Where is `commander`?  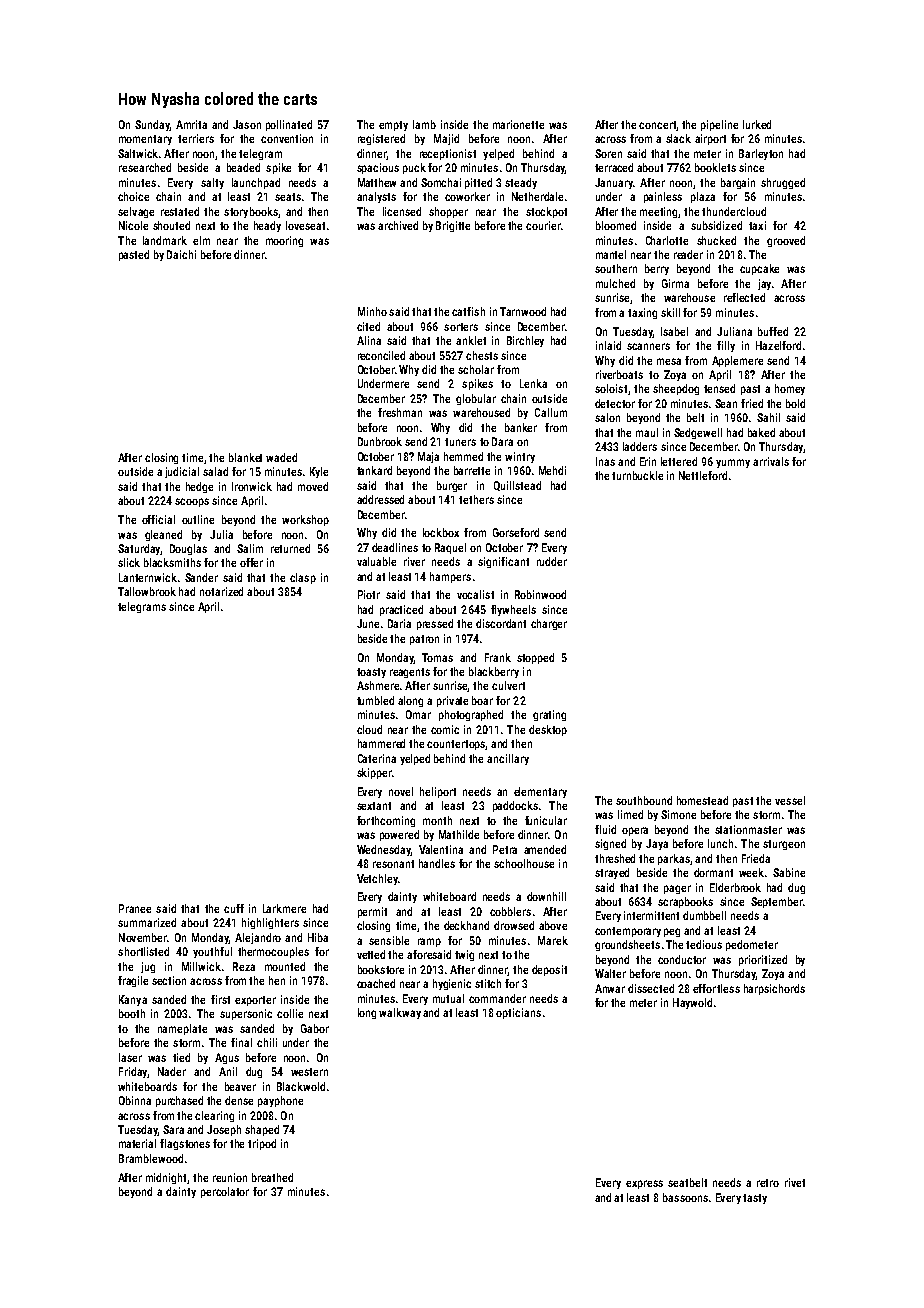 commander is located at coordinates (497, 998).
